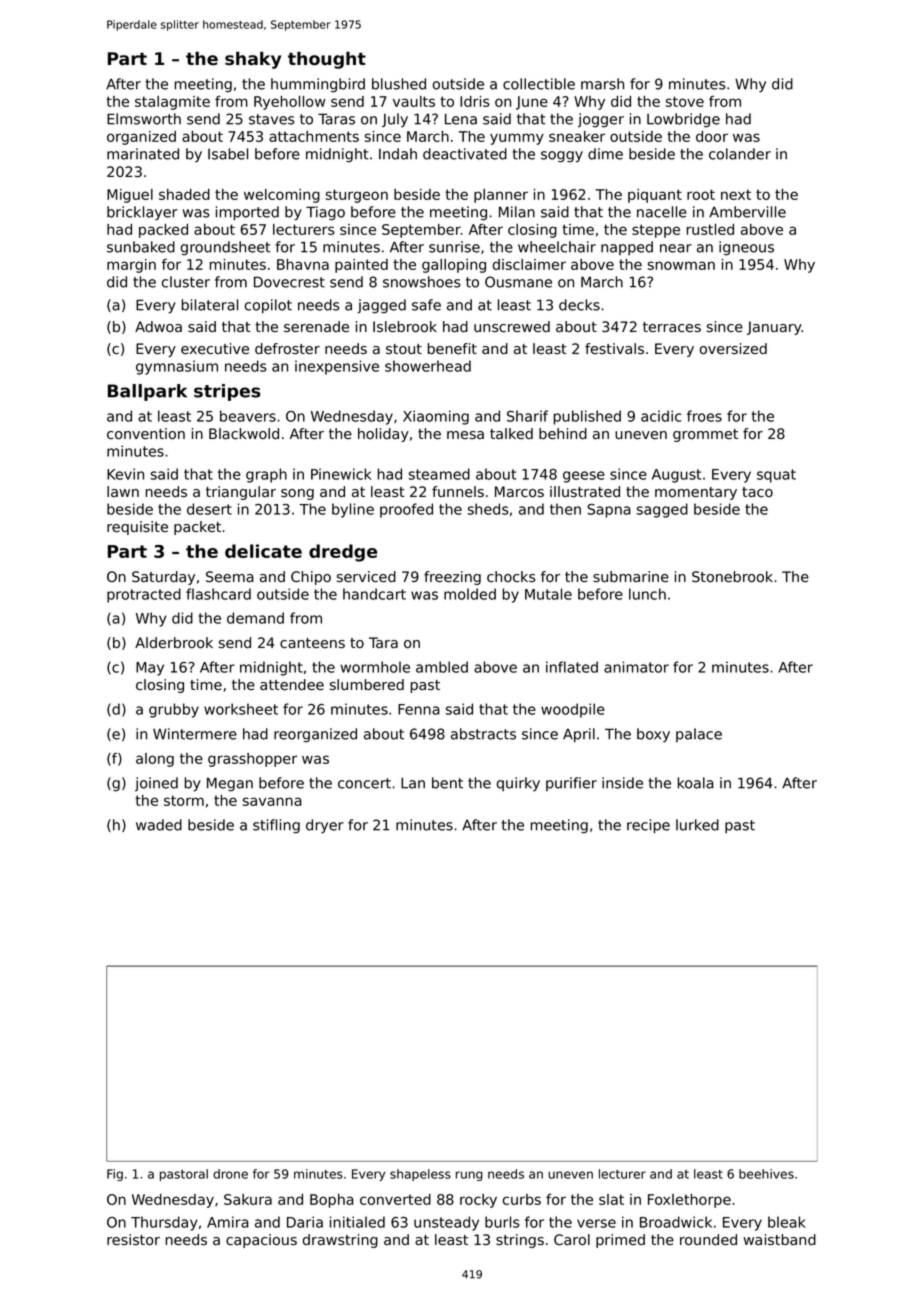 The width and height of the screenshot is (924, 1308). Describe the element at coordinates (685, 101) in the screenshot. I see `stove` at that location.
